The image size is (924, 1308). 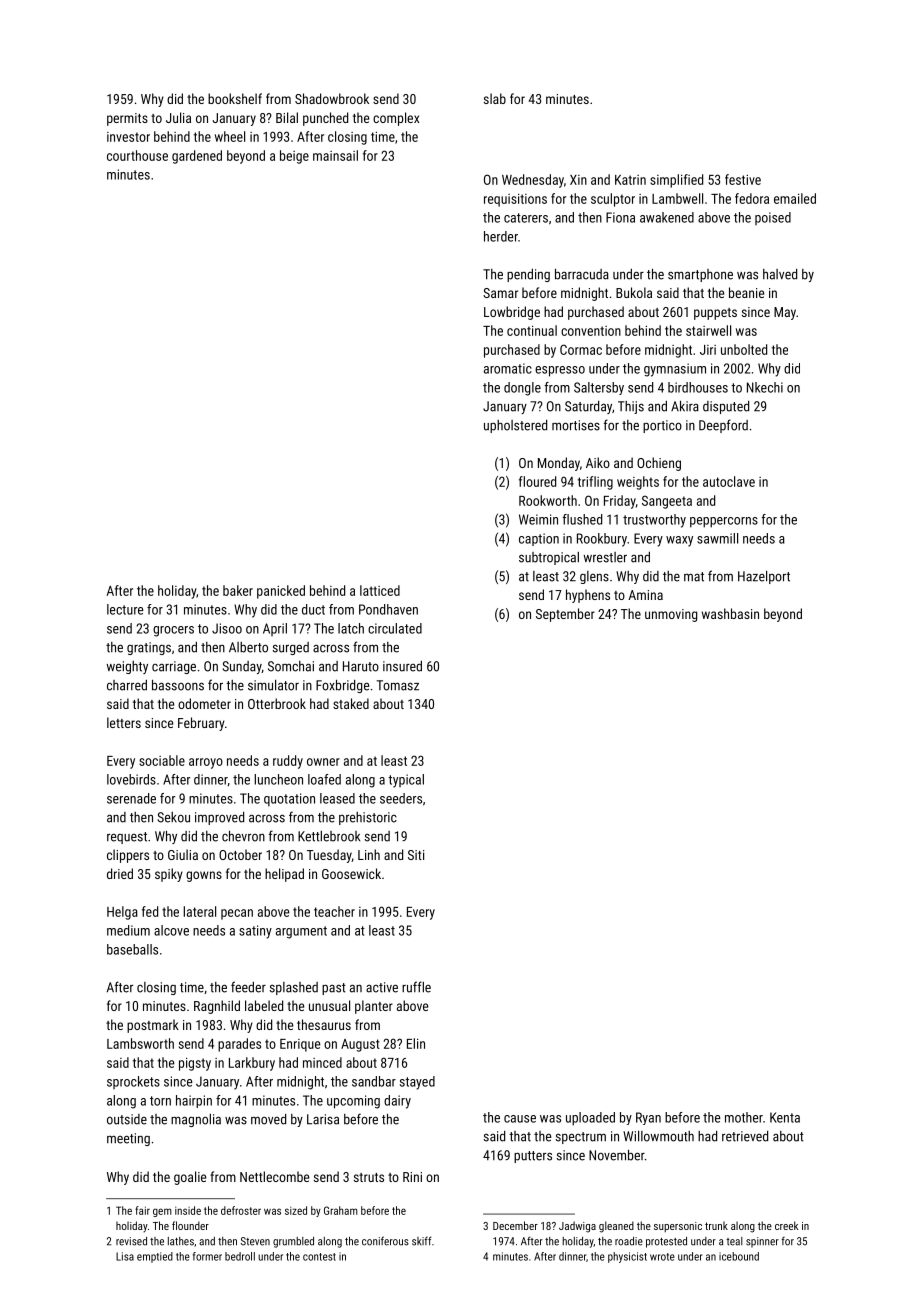 What do you see at coordinates (785, 1117) in the page?
I see `Kenta` at bounding box center [785, 1117].
